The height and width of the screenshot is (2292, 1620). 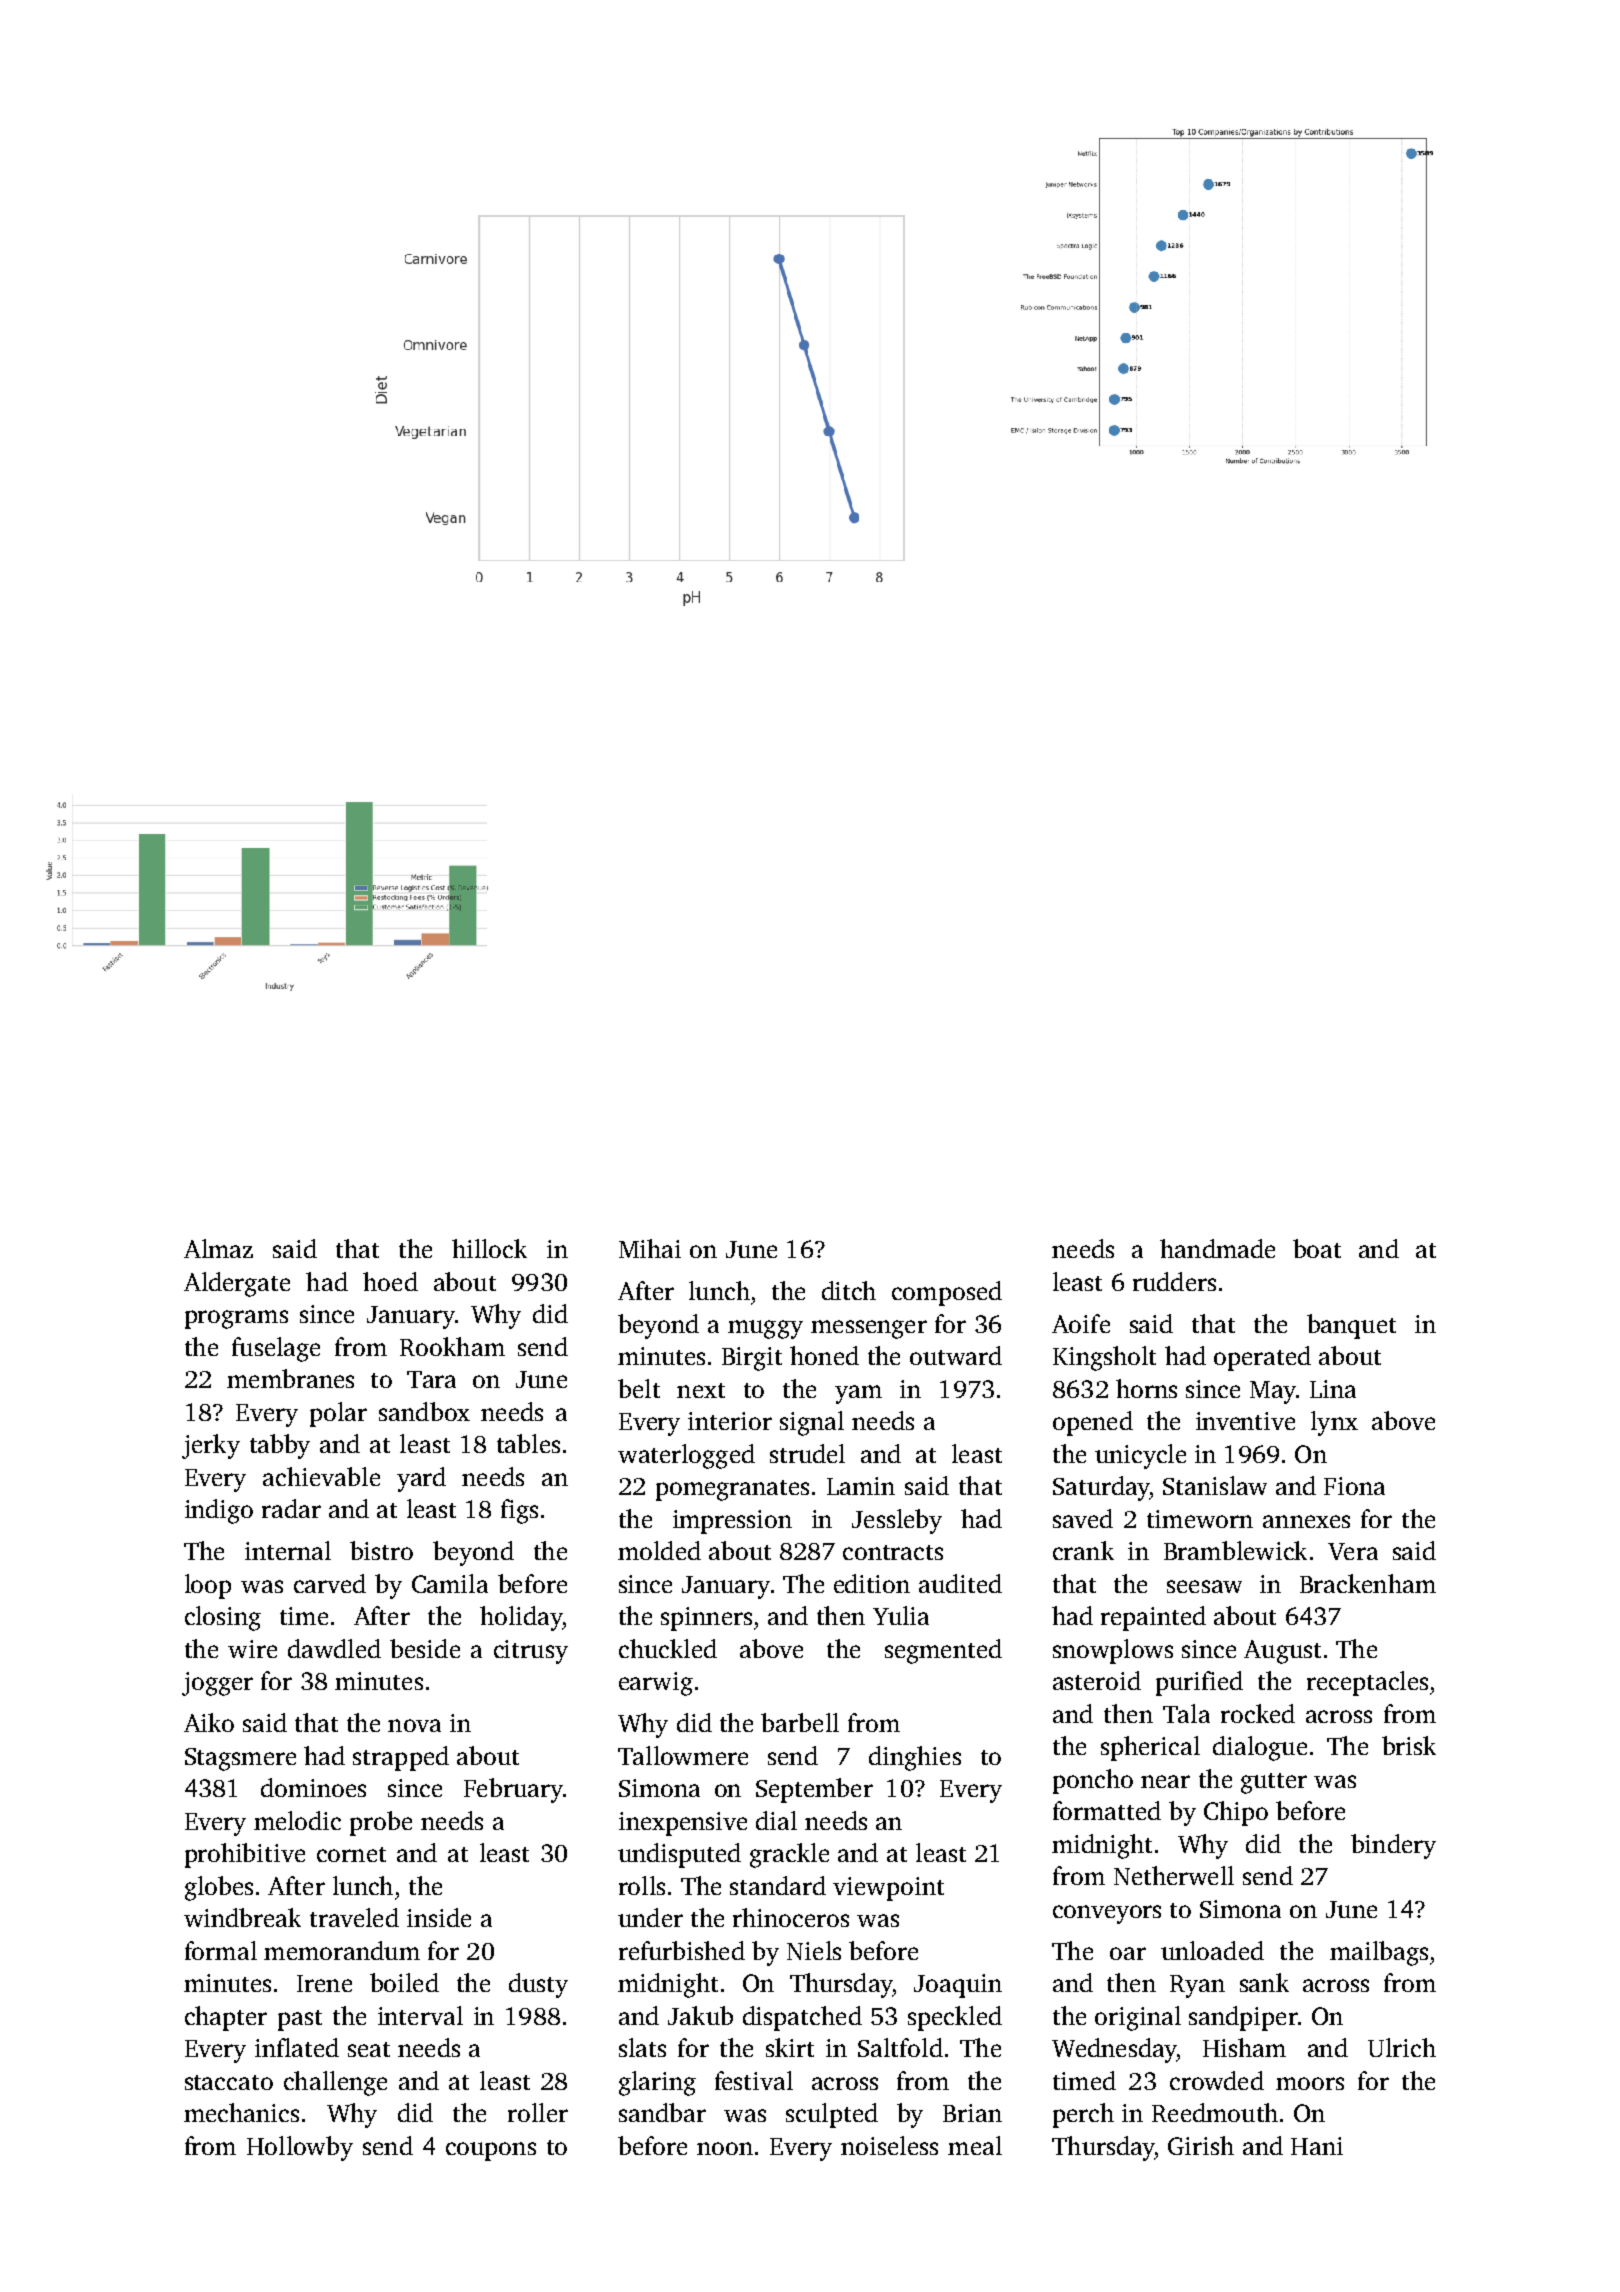 I want to click on receptacles, so click(x=1367, y=1683).
